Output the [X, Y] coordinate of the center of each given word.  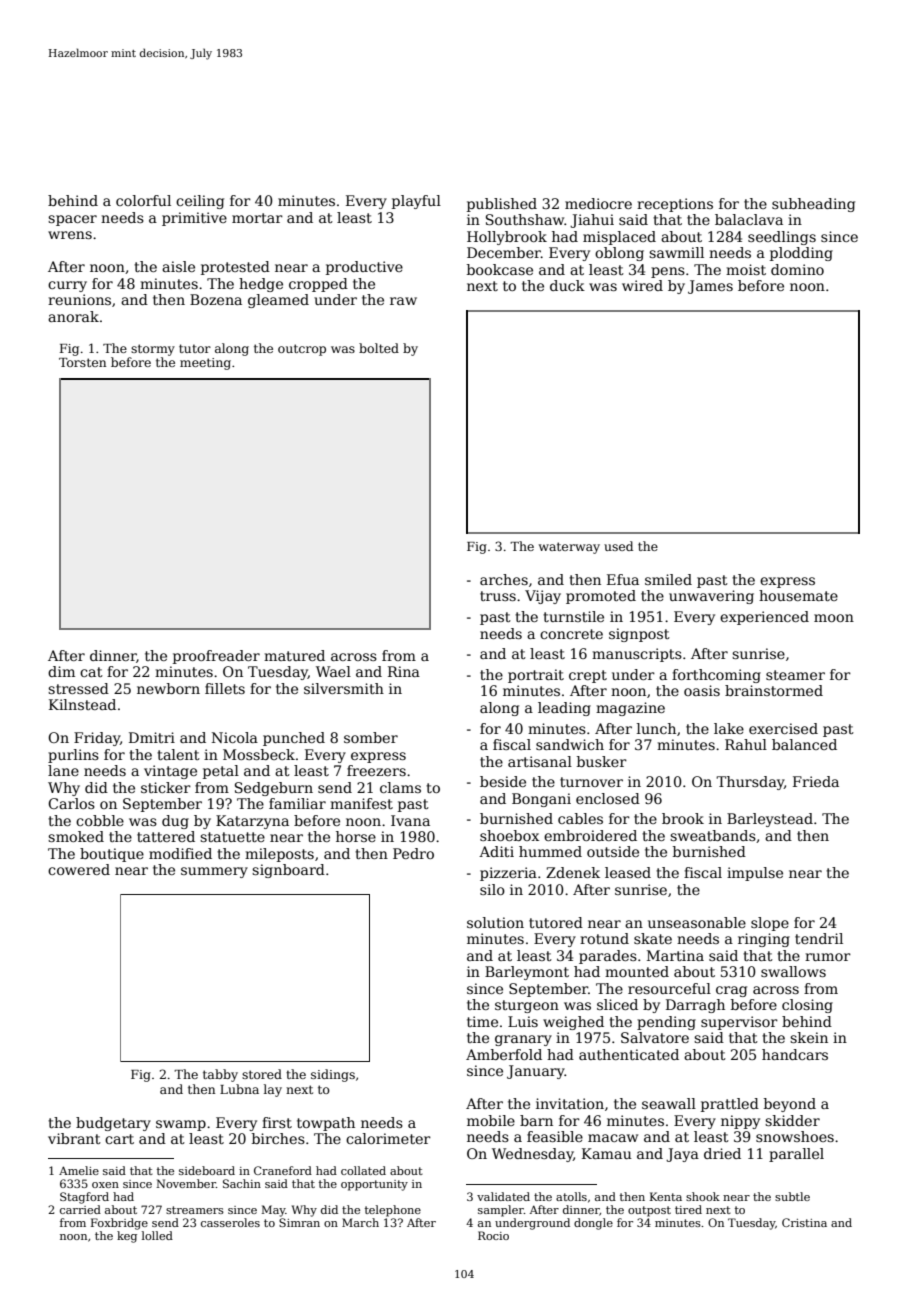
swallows [793, 971]
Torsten [82, 362]
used [618, 546]
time [482, 1021]
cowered [79, 869]
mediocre [598, 203]
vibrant [74, 1138]
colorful [143, 200]
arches [504, 579]
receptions [675, 205]
